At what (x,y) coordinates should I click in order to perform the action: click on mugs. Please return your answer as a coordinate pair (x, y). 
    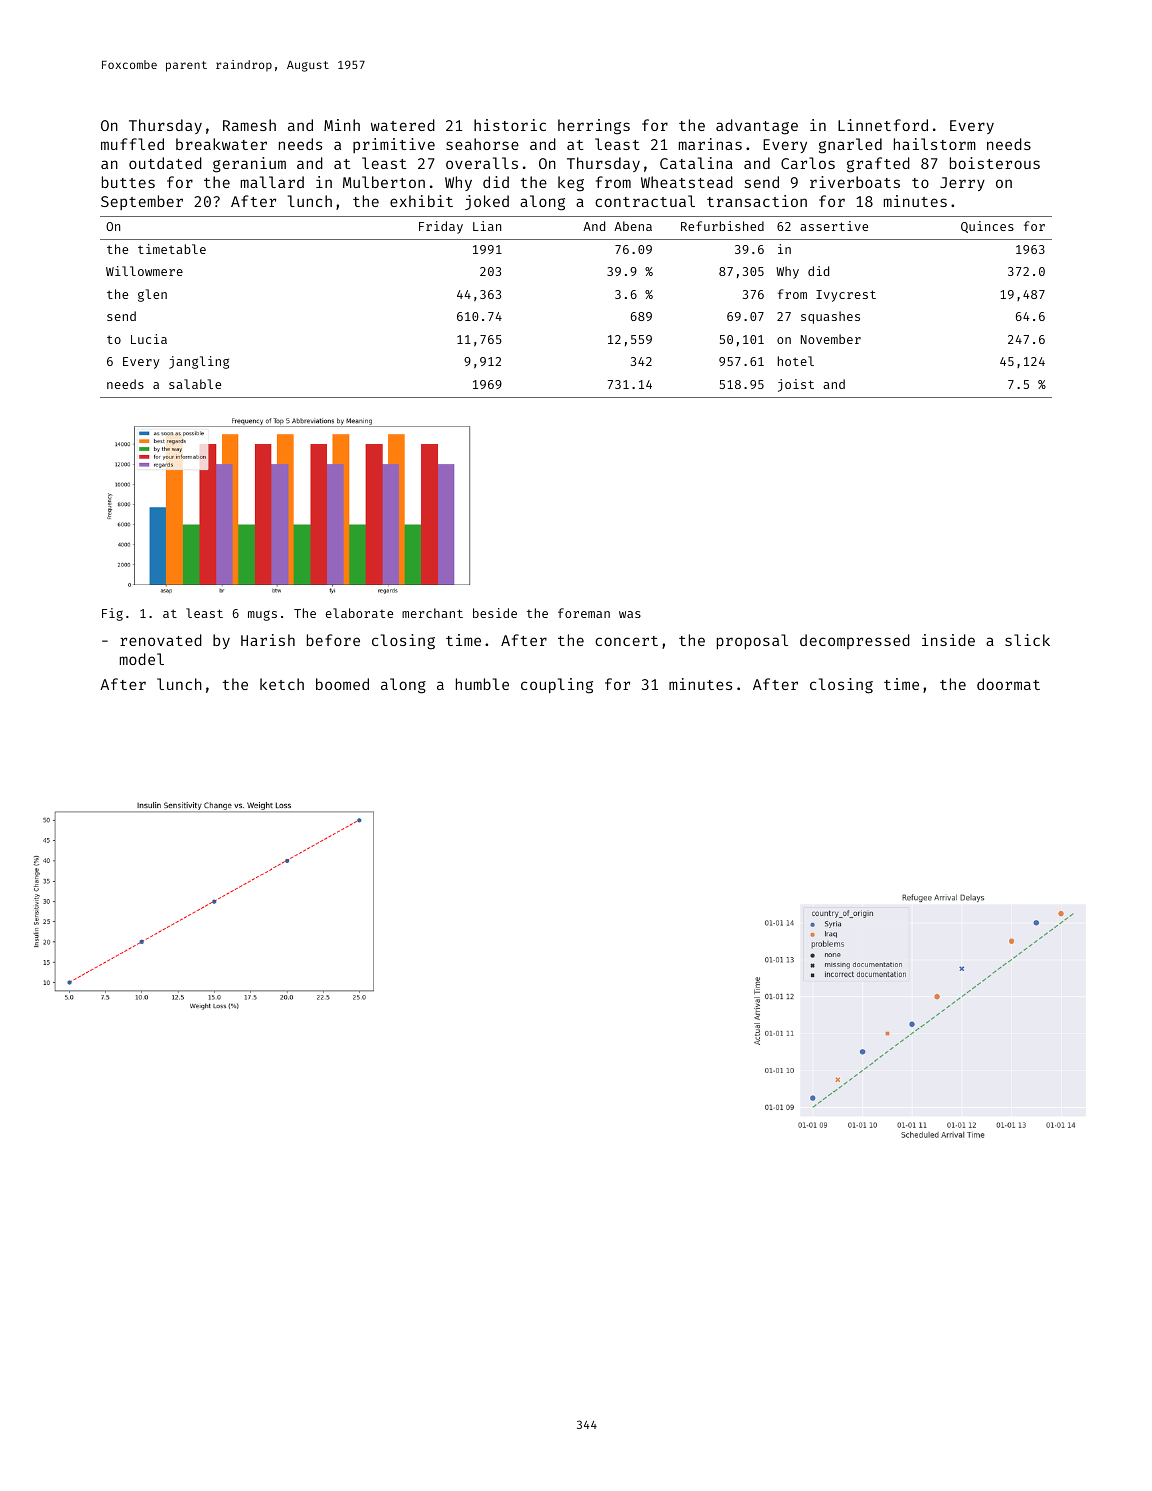
    Looking at the image, I should click on (262, 615).
